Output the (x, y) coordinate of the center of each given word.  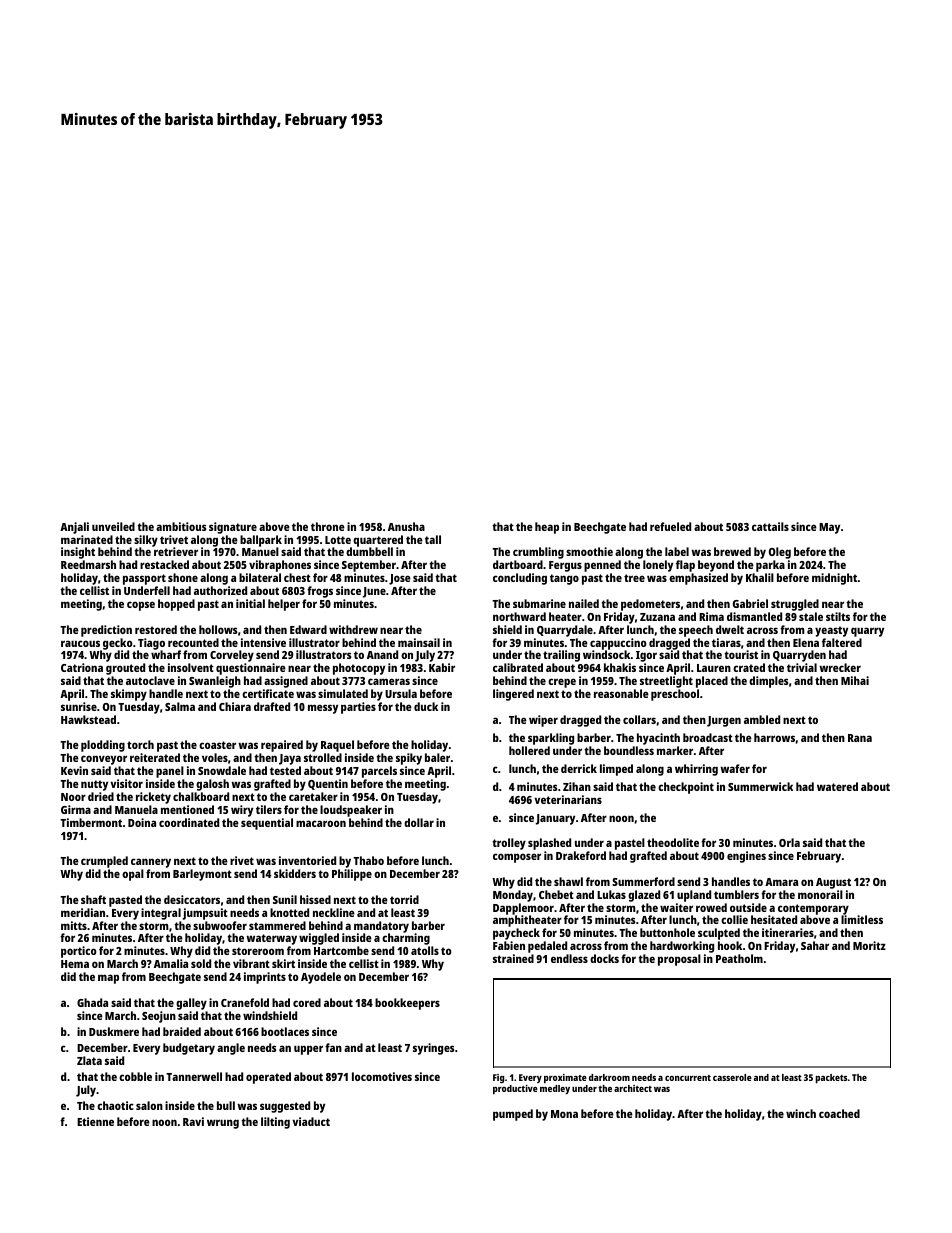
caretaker (313, 796)
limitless (862, 920)
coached (839, 1113)
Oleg (780, 553)
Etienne (95, 1121)
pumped (513, 1115)
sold (201, 963)
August (833, 883)
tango (564, 579)
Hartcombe (341, 950)
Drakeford (581, 855)
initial (250, 603)
